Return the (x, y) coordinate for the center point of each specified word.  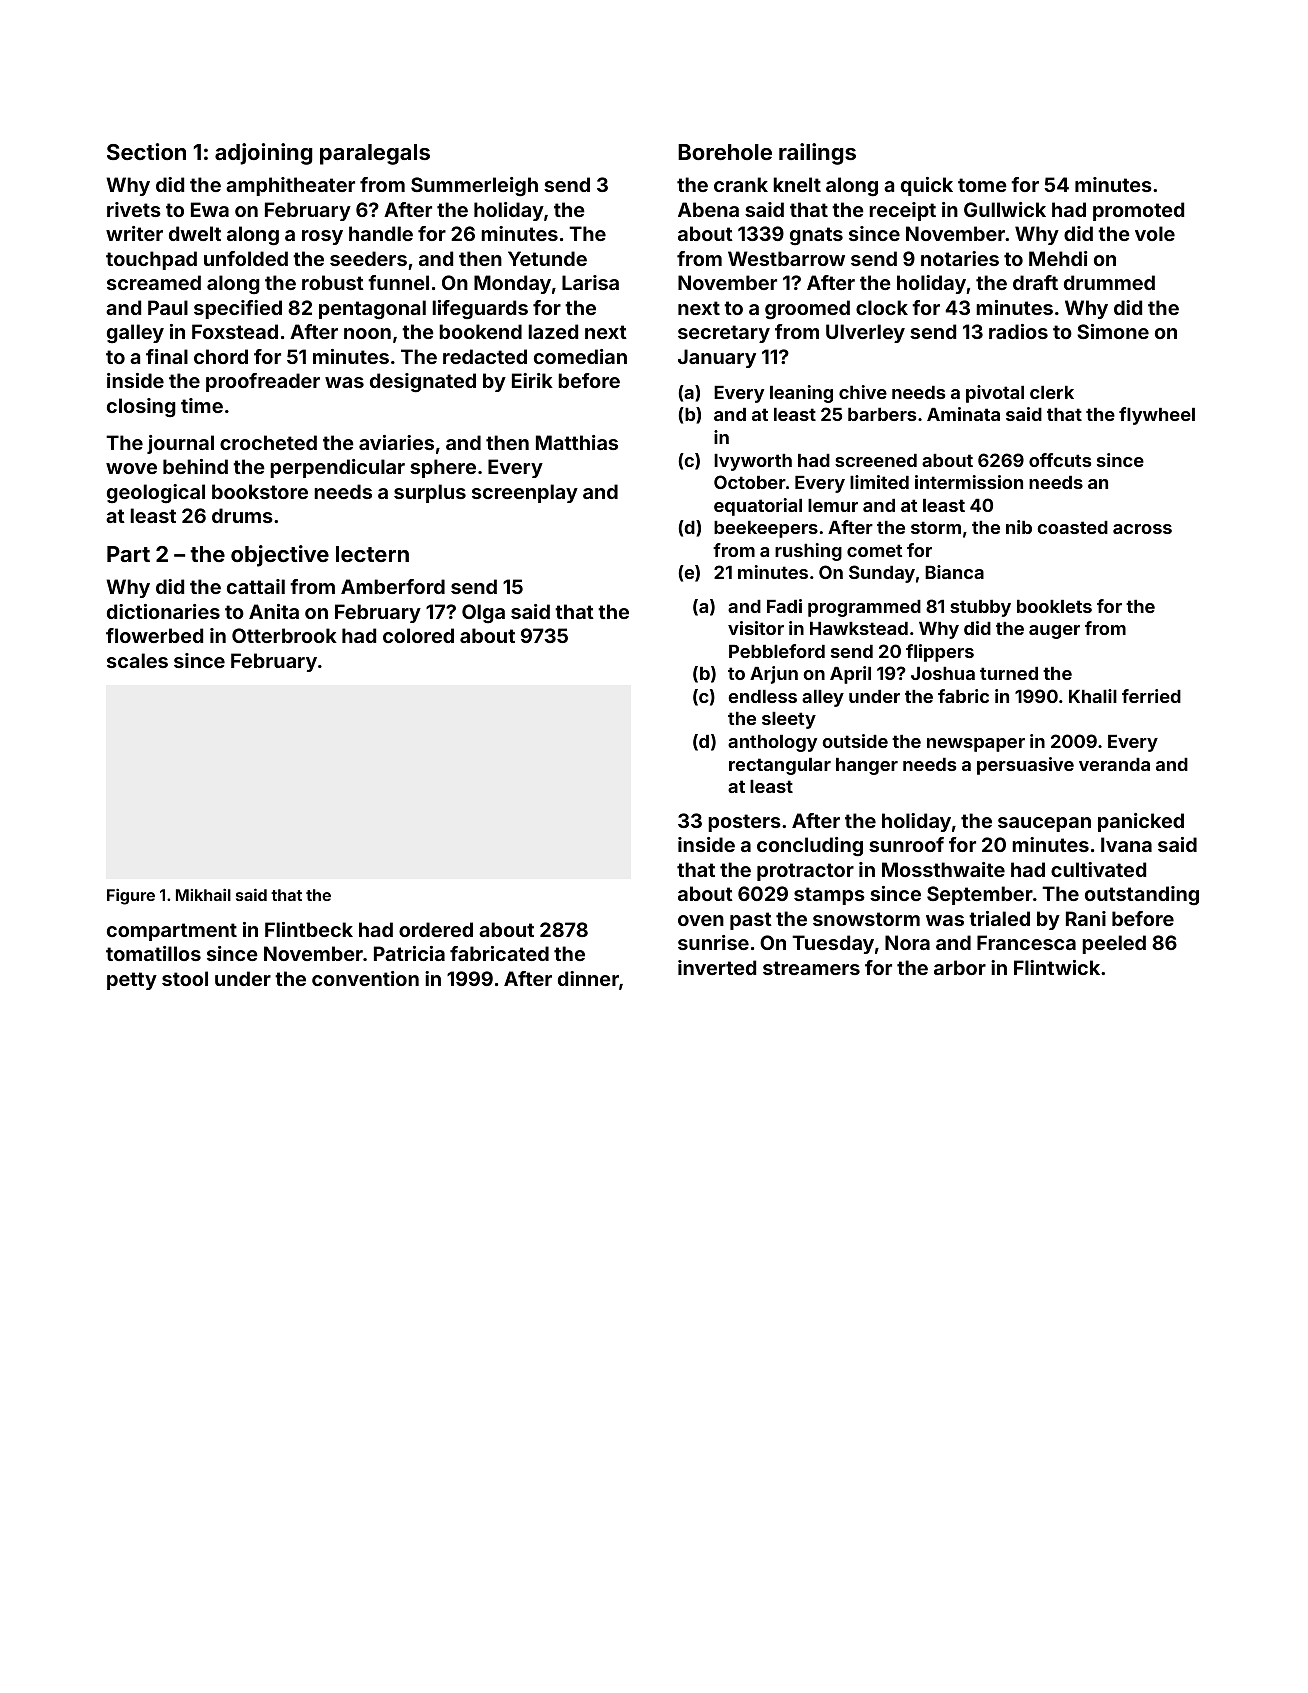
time (202, 405)
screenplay (525, 493)
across (1142, 529)
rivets (134, 209)
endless (762, 696)
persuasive (1025, 766)
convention (365, 978)
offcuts (1060, 460)
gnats (816, 236)
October (750, 482)
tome (982, 185)
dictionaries (163, 611)
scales (137, 660)
